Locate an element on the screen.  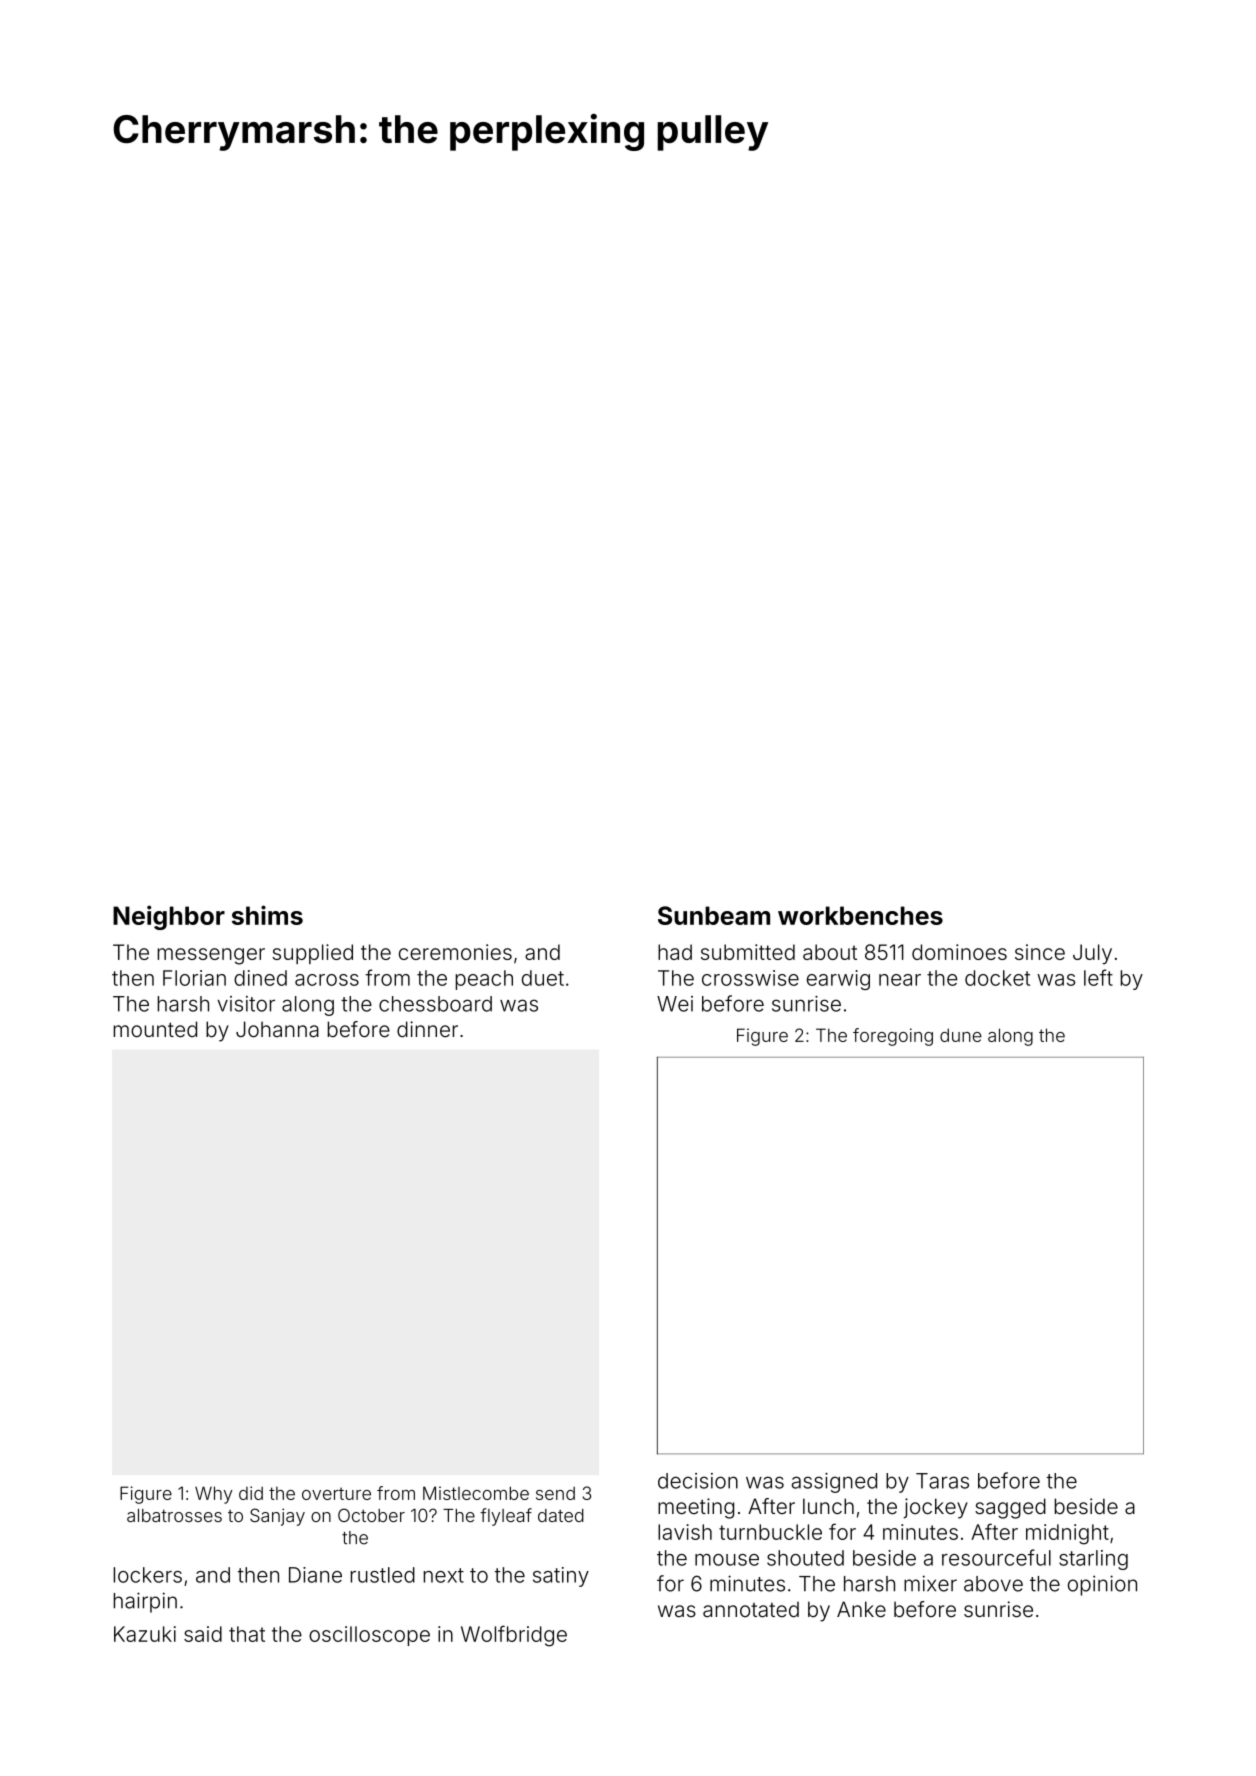
decision is located at coordinates (698, 1481).
